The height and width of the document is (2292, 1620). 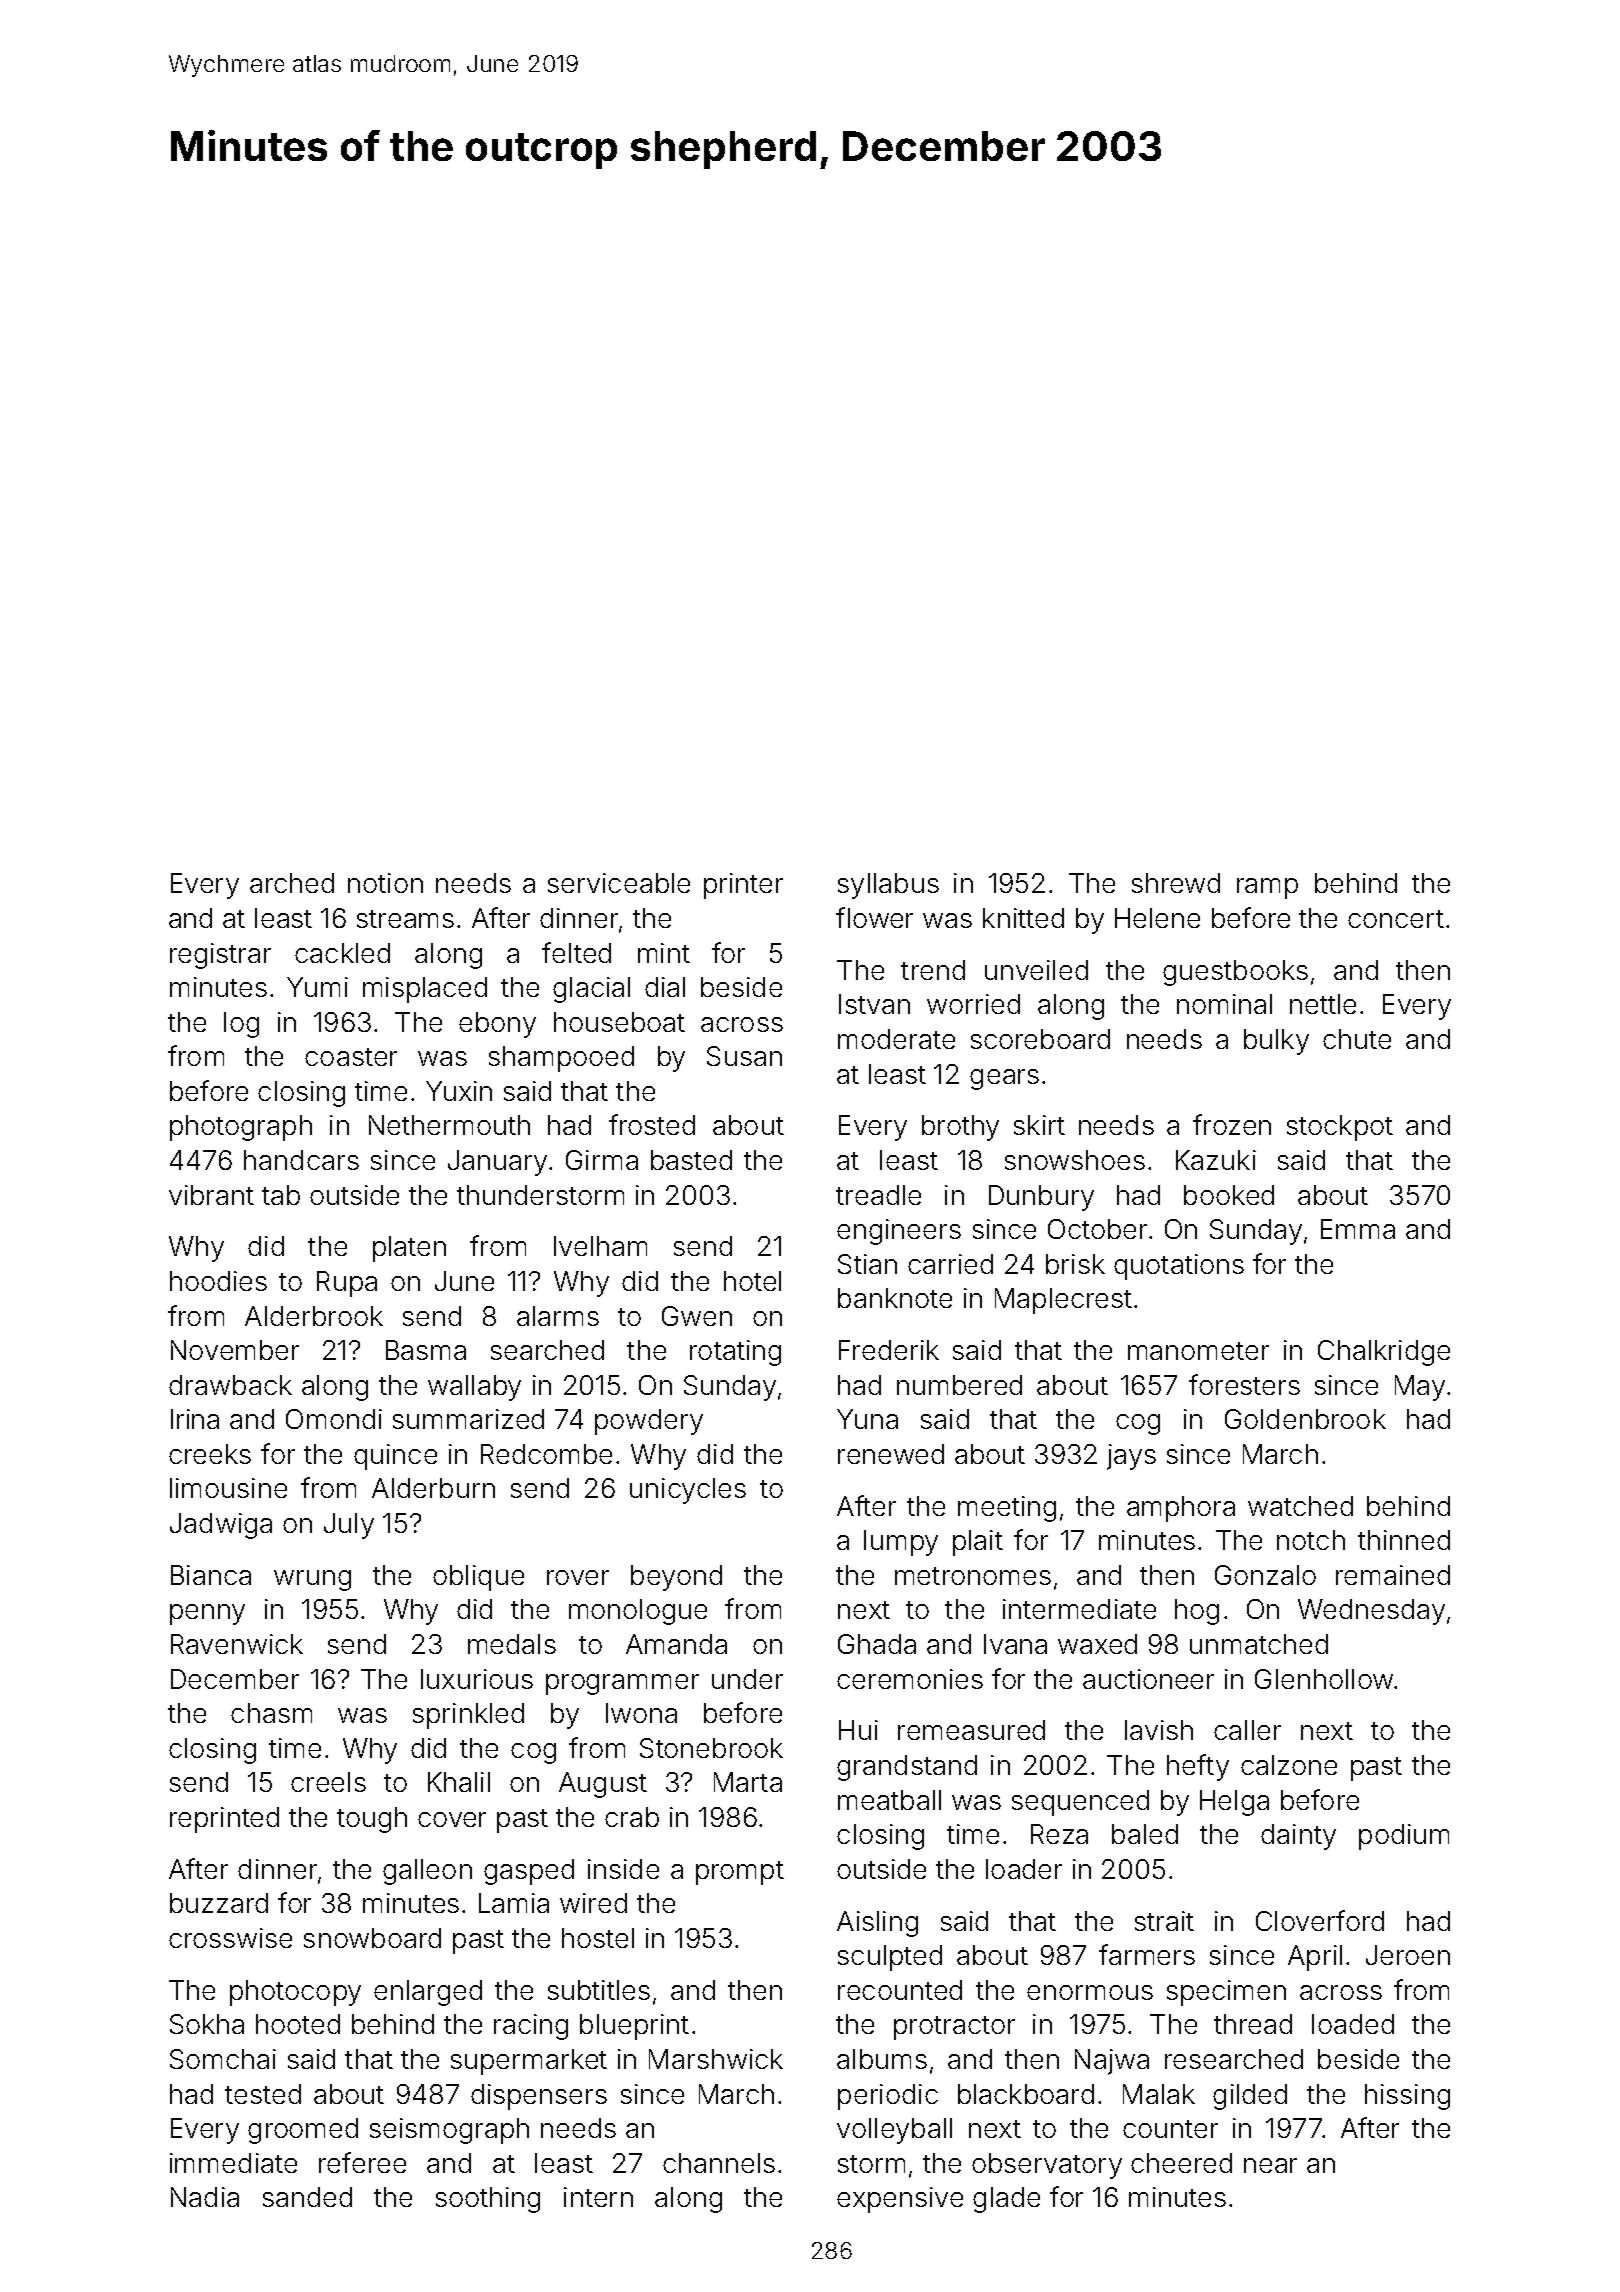 I want to click on blueprint, so click(x=634, y=2027).
